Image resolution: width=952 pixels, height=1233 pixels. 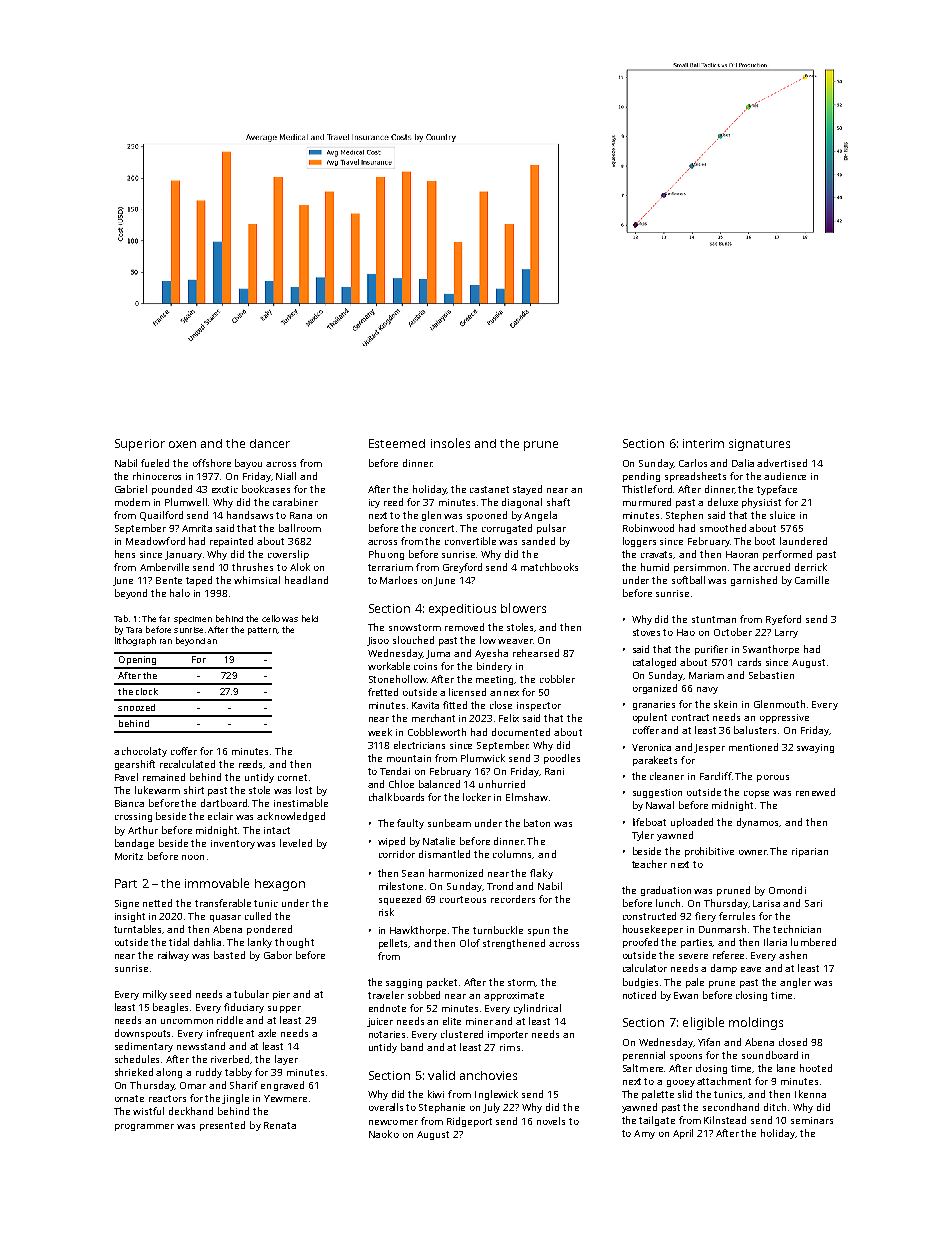 What do you see at coordinates (130, 917) in the document?
I see `insight` at bounding box center [130, 917].
